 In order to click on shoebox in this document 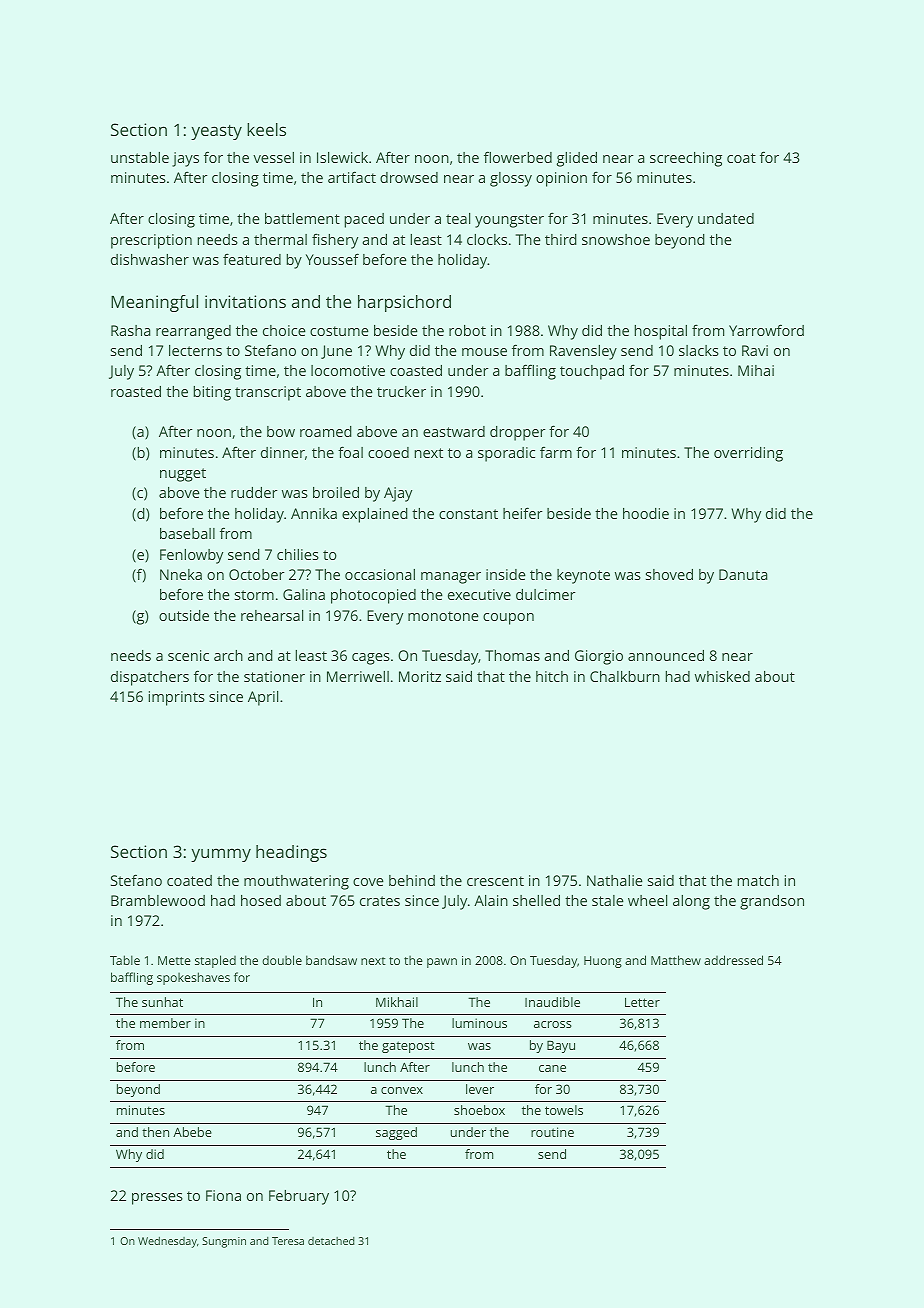, I will do `click(479, 1110)`.
